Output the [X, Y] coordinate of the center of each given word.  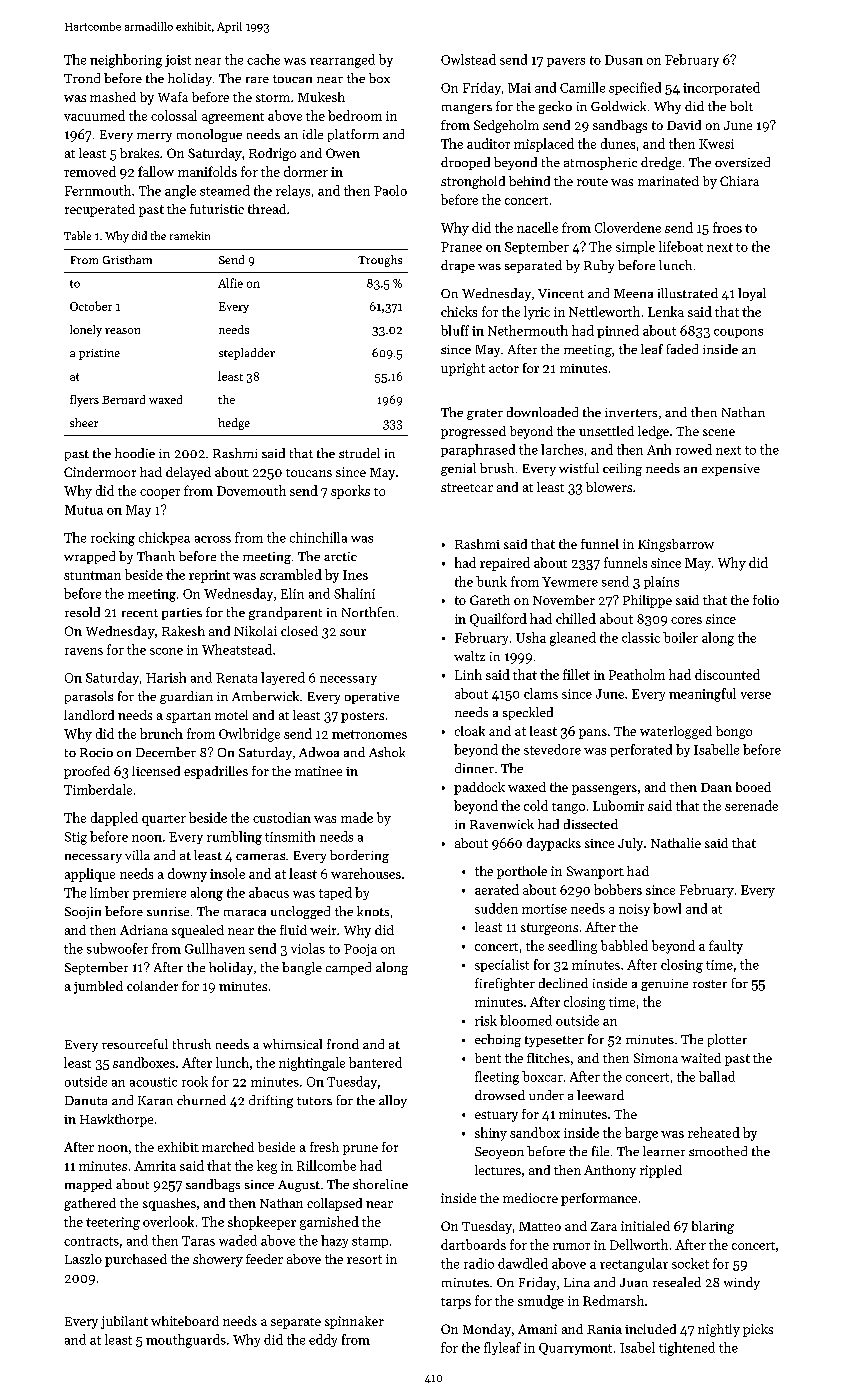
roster [710, 984]
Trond [82, 78]
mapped [88, 1185]
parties [182, 614]
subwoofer [117, 948]
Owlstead [468, 59]
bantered [375, 1062]
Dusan [624, 60]
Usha [531, 637]
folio [766, 600]
